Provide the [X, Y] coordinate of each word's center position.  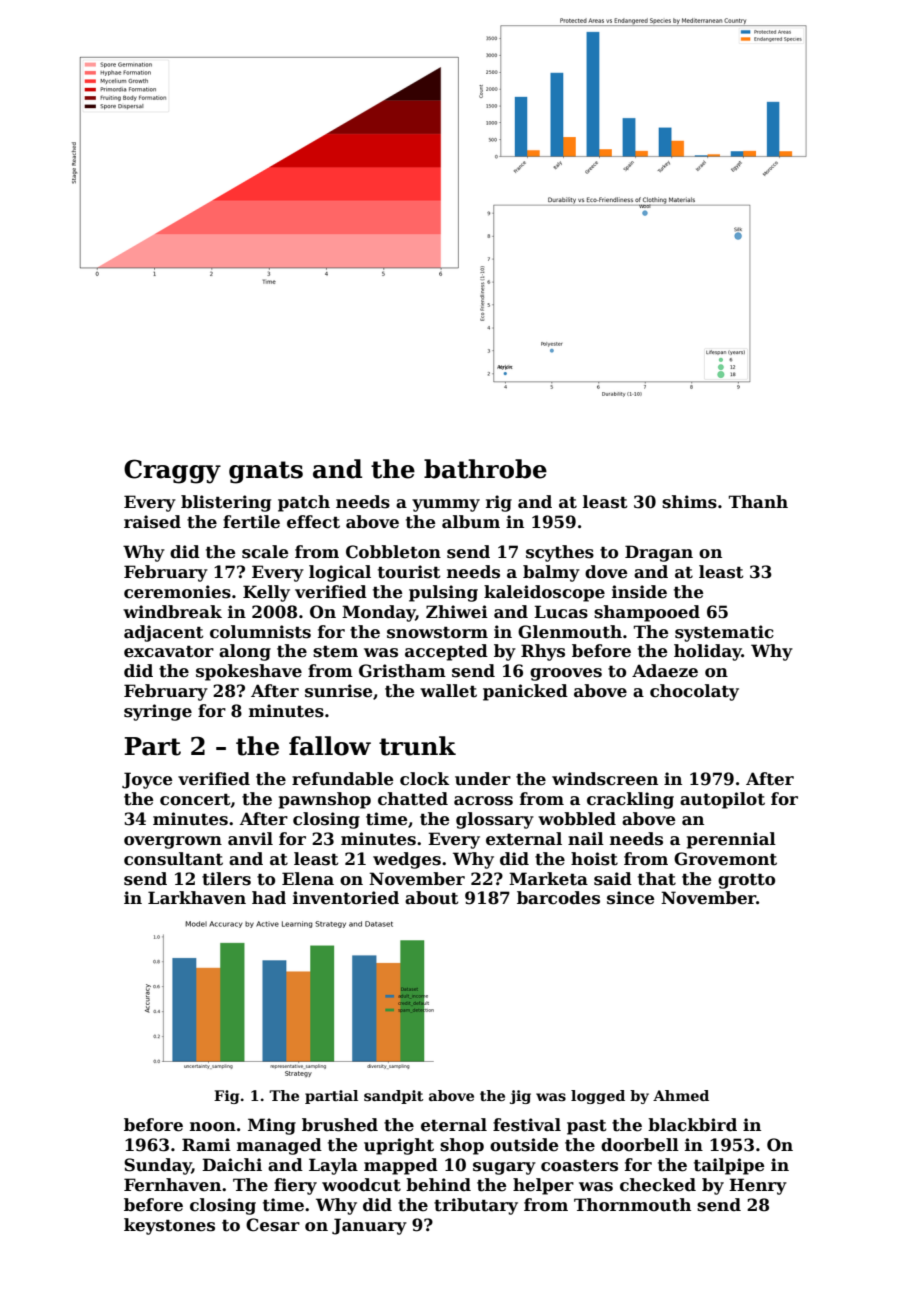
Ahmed [681, 1095]
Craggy [172, 471]
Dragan [659, 553]
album [471, 522]
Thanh [758, 502]
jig [520, 1097]
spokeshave [249, 672]
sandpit [393, 1097]
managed [279, 1146]
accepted [446, 652]
